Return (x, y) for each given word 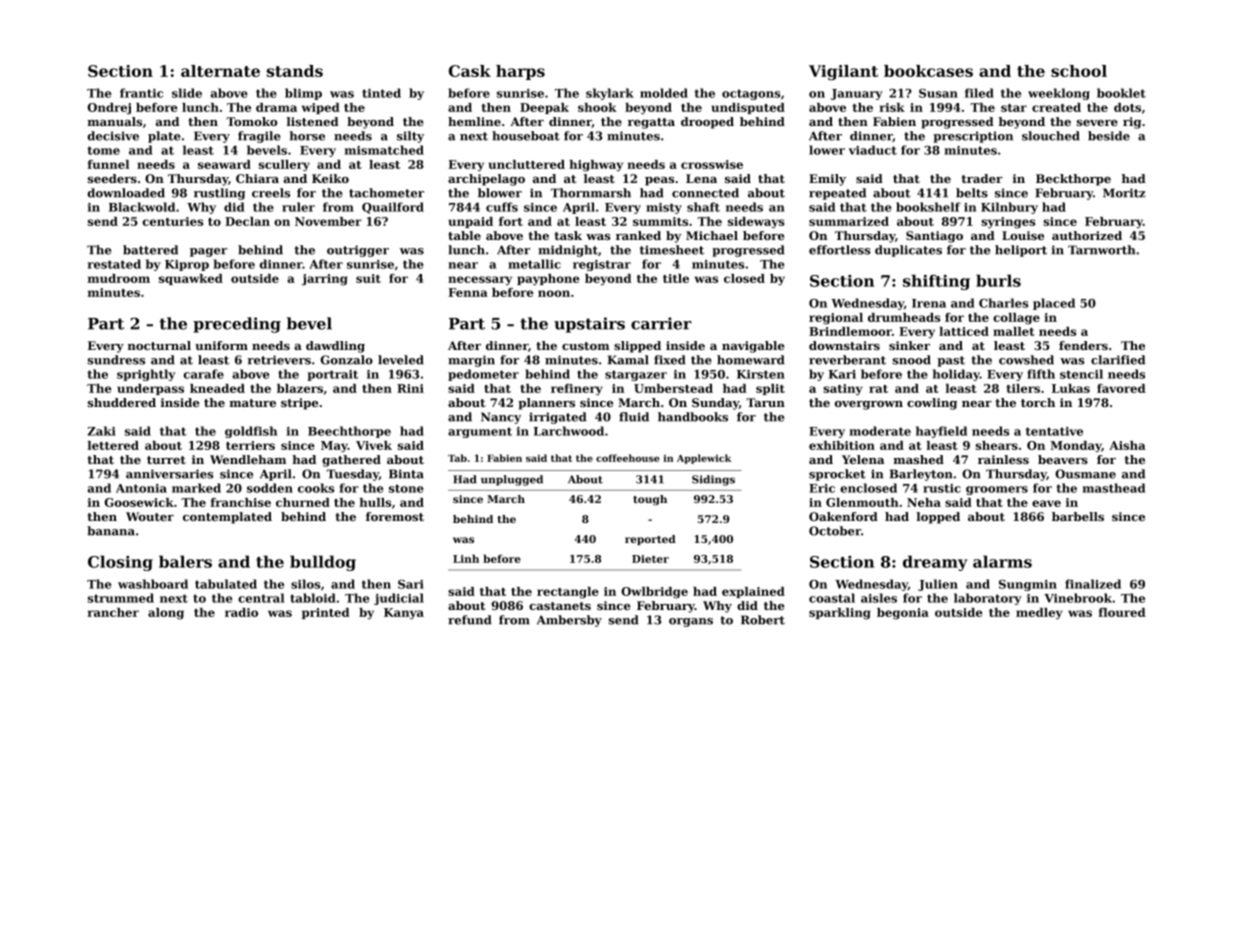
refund (470, 620)
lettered (113, 445)
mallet (1014, 331)
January (857, 94)
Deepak (544, 108)
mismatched (384, 150)
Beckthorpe (1073, 180)
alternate (220, 71)
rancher (113, 612)
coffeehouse (628, 458)
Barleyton (921, 475)
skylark (610, 94)
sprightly (146, 375)
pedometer (483, 375)
